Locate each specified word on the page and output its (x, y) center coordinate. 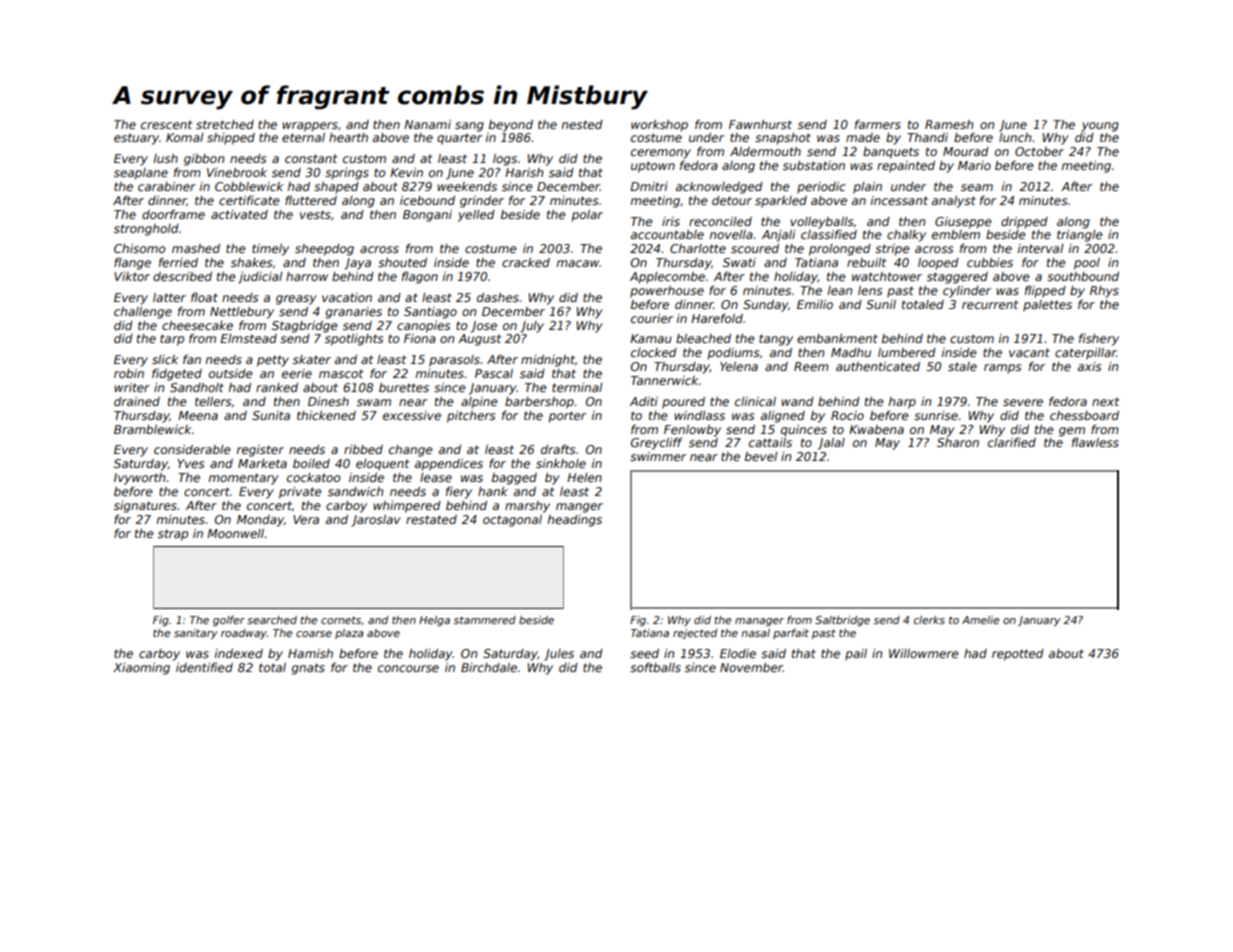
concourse (408, 668)
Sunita (271, 415)
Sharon (958, 442)
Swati (739, 262)
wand (797, 401)
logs (505, 160)
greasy (296, 300)
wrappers (310, 127)
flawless (1095, 442)
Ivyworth (139, 479)
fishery (1099, 340)
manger (579, 508)
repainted (906, 167)
